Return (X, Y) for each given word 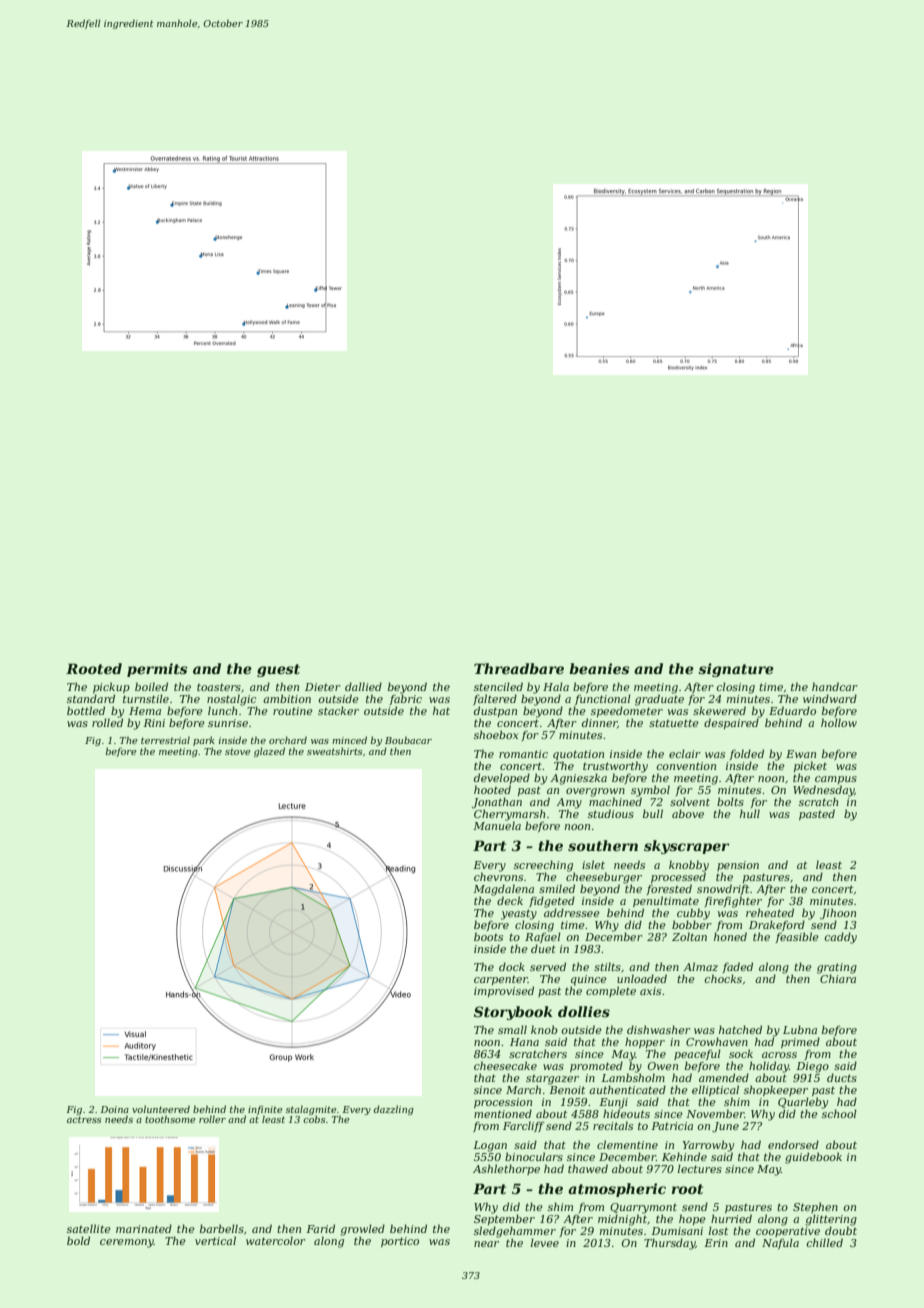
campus (836, 780)
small (512, 1029)
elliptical (715, 1090)
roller (212, 1119)
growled (362, 1230)
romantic (523, 754)
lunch (222, 710)
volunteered (161, 1109)
